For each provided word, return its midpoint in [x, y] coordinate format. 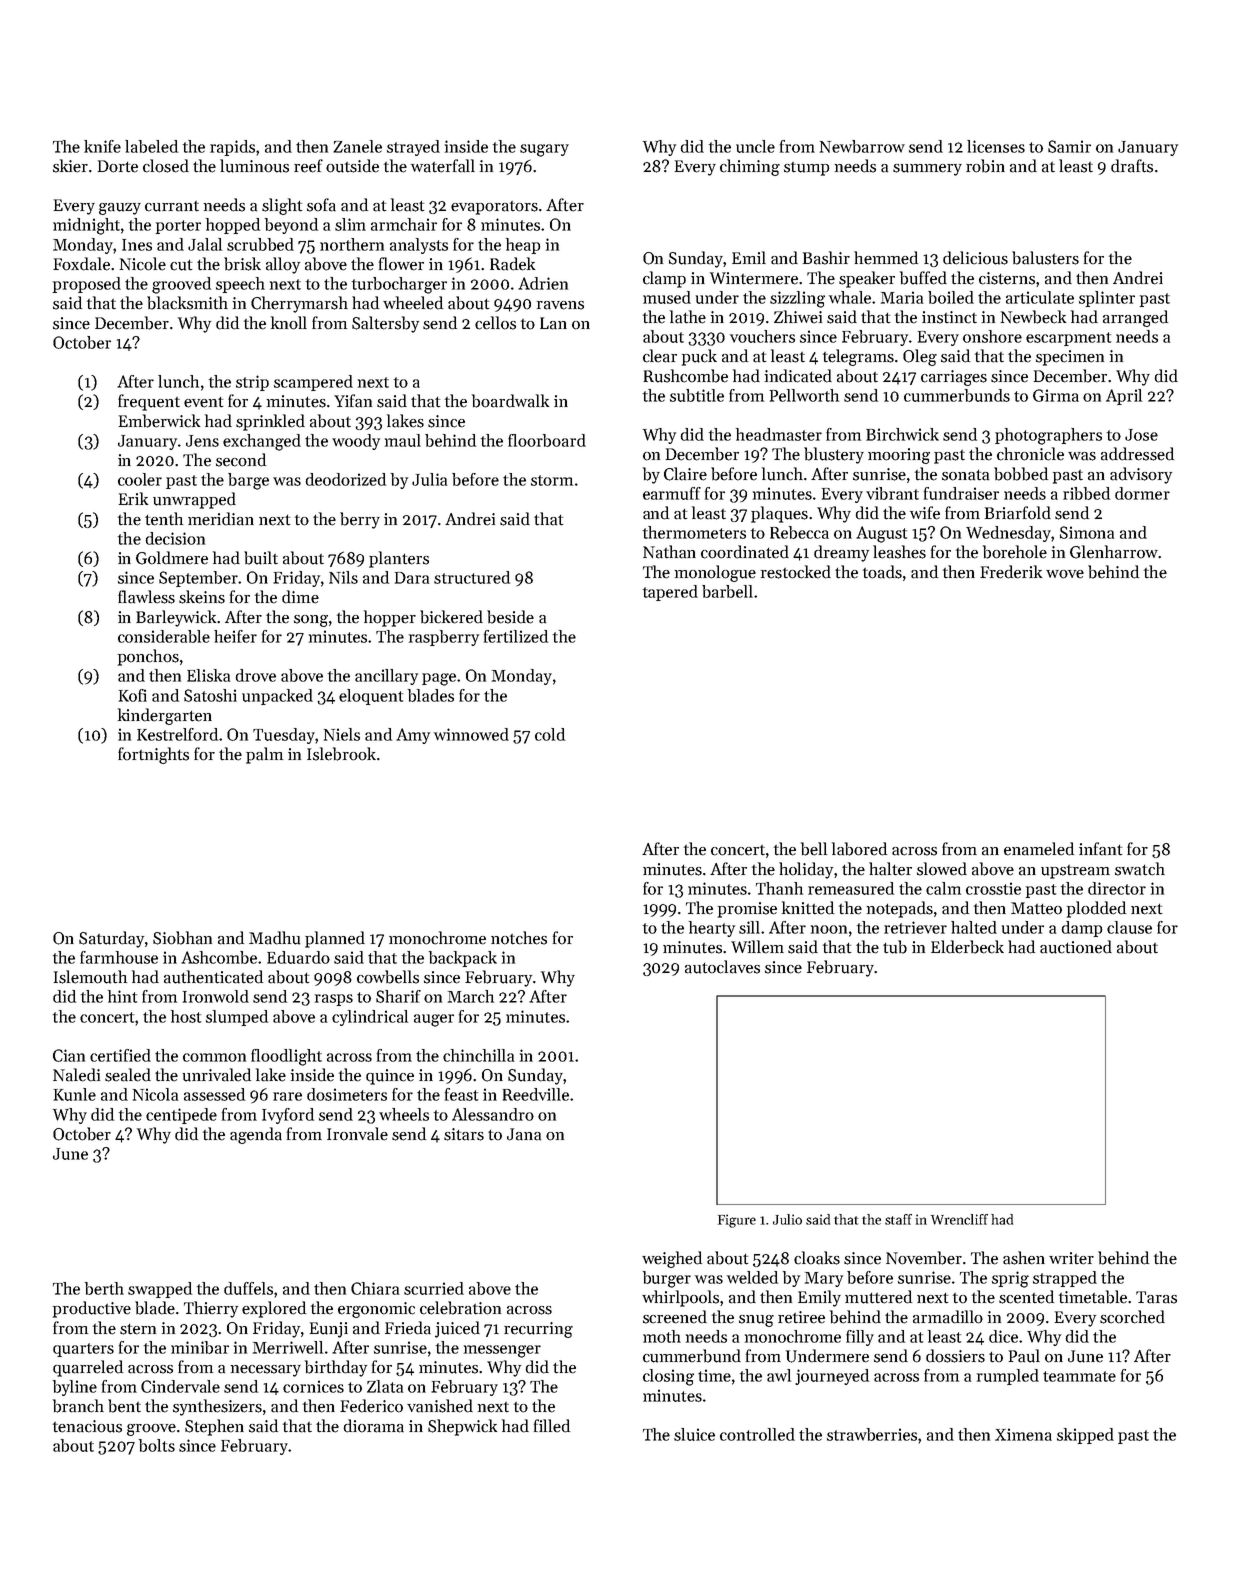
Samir [1069, 146]
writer [1071, 1258]
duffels [248, 1288]
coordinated [745, 552]
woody [356, 442]
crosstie [993, 888]
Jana [524, 1134]
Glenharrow [1114, 552]
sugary [544, 150]
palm [264, 755]
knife [102, 146]
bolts [157, 1445]
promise [747, 910]
